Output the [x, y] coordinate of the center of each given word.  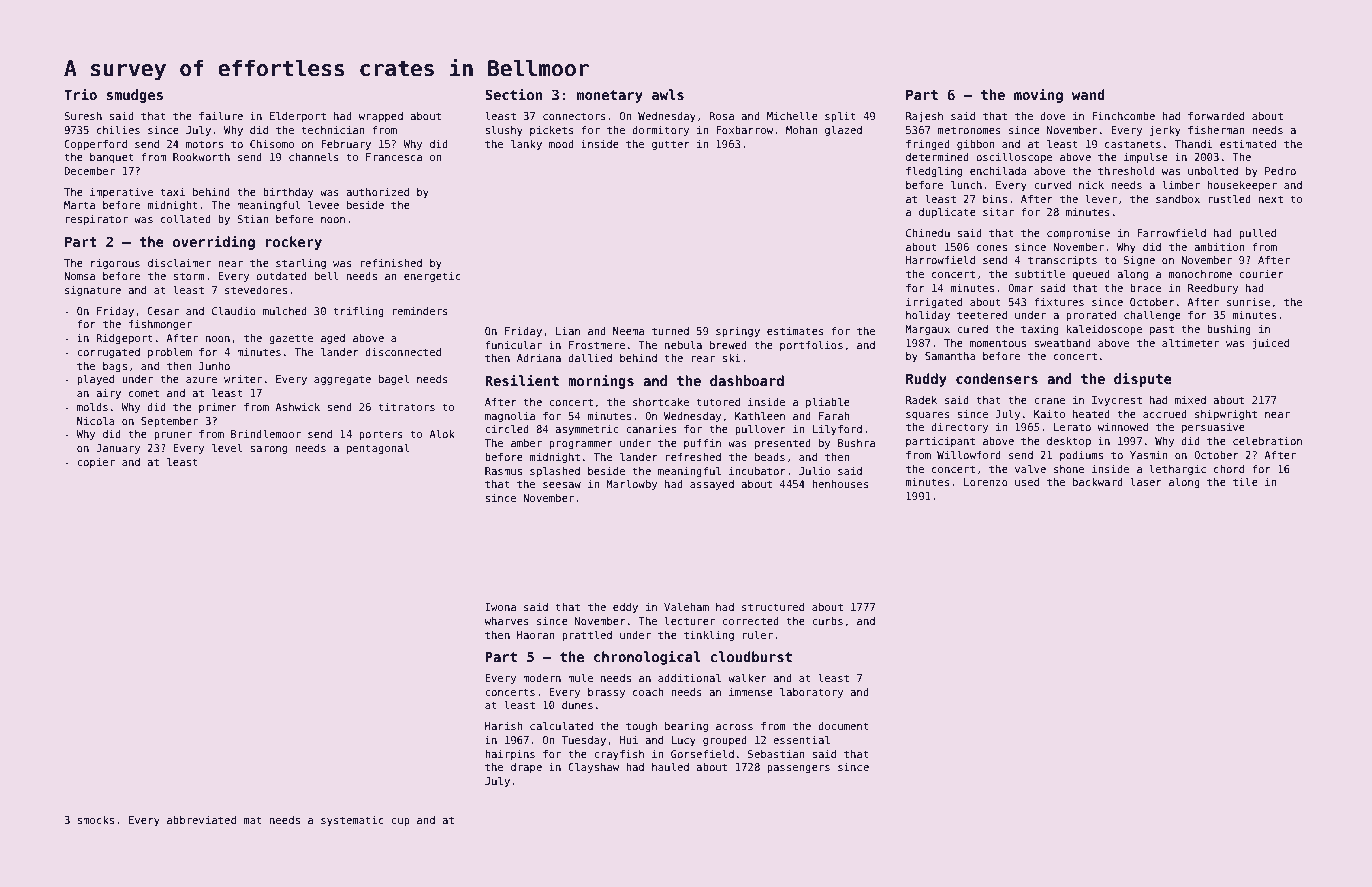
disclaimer [179, 263]
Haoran [535, 635]
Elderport [298, 117]
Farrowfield [1171, 233]
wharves [506, 621]
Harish [503, 726]
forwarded [1216, 116]
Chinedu [928, 233]
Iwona [500, 607]
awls [668, 94]
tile [1245, 482]
